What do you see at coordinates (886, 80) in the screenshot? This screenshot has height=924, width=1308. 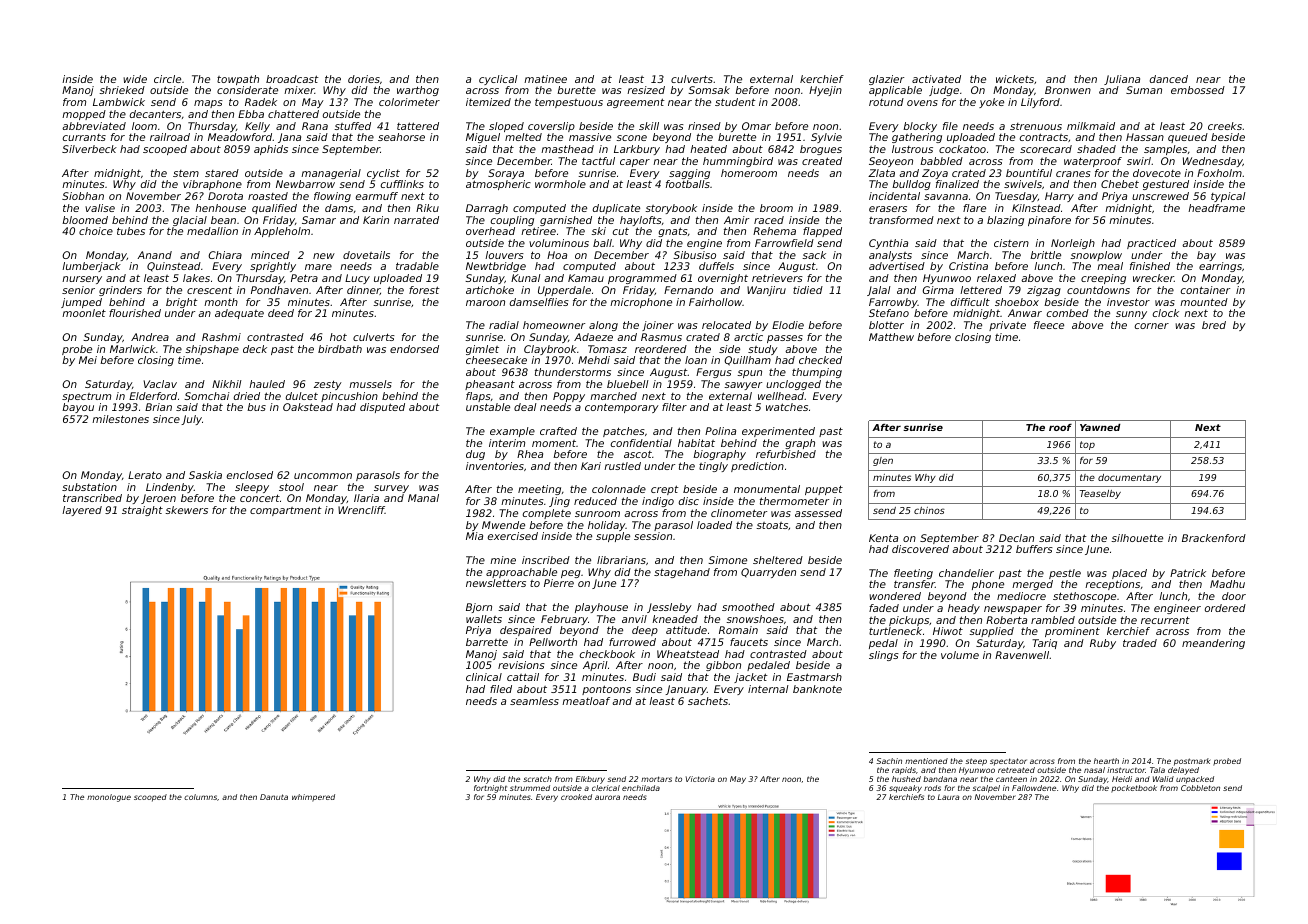 I see `glazier` at bounding box center [886, 80].
